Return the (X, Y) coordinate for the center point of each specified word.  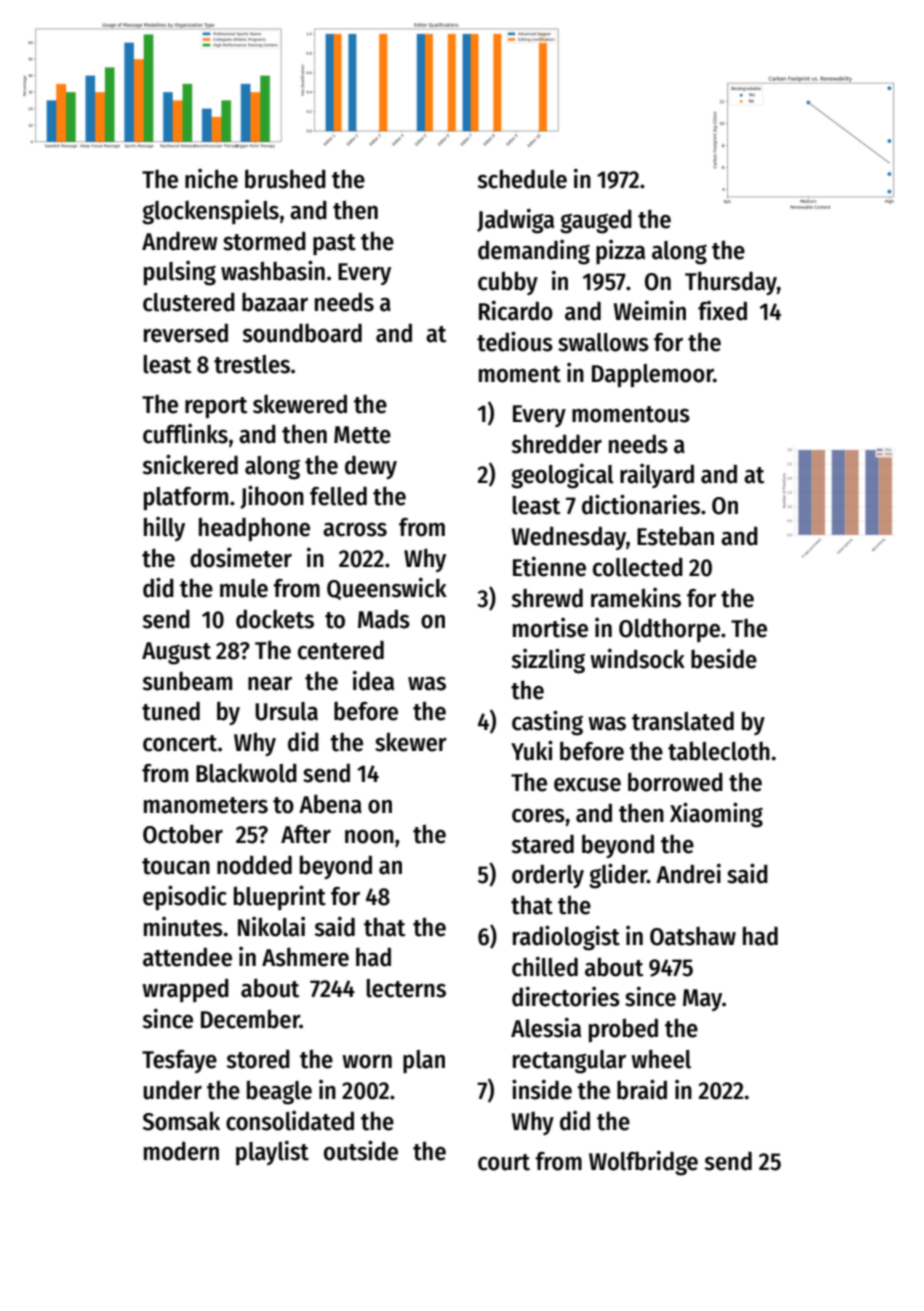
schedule (522, 179)
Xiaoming (716, 815)
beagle (279, 1092)
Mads (384, 619)
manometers (206, 805)
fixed (722, 311)
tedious (515, 341)
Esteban (675, 536)
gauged (596, 221)
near (270, 684)
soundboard (302, 333)
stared (542, 844)
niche (211, 179)
